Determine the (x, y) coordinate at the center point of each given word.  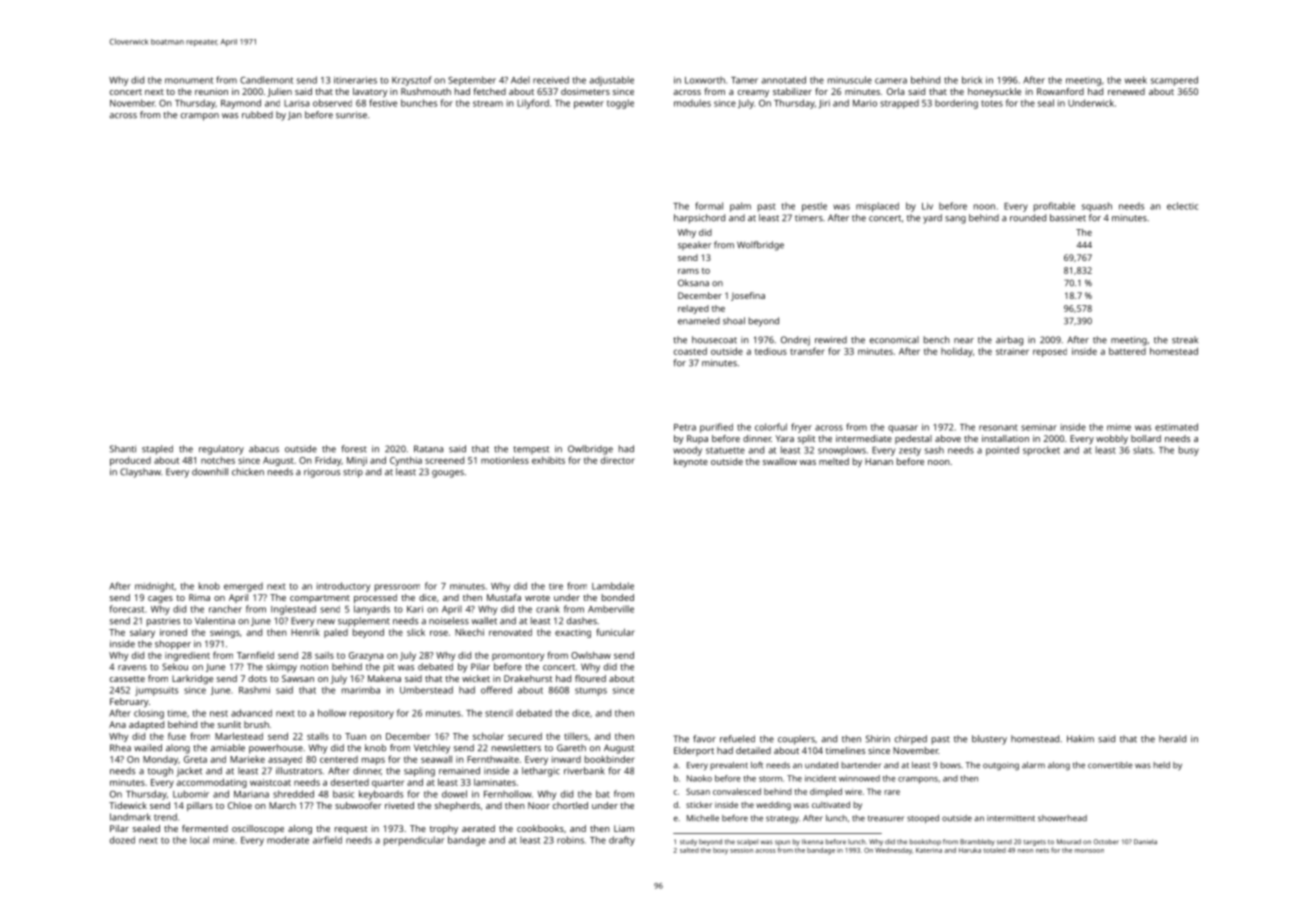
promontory (518, 657)
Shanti (123, 449)
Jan (295, 115)
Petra (685, 427)
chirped (911, 739)
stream (488, 103)
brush (256, 724)
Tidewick (128, 805)
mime (1119, 427)
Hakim (1080, 739)
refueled (737, 739)
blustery (989, 740)
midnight (154, 587)
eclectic (1182, 206)
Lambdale (613, 586)
